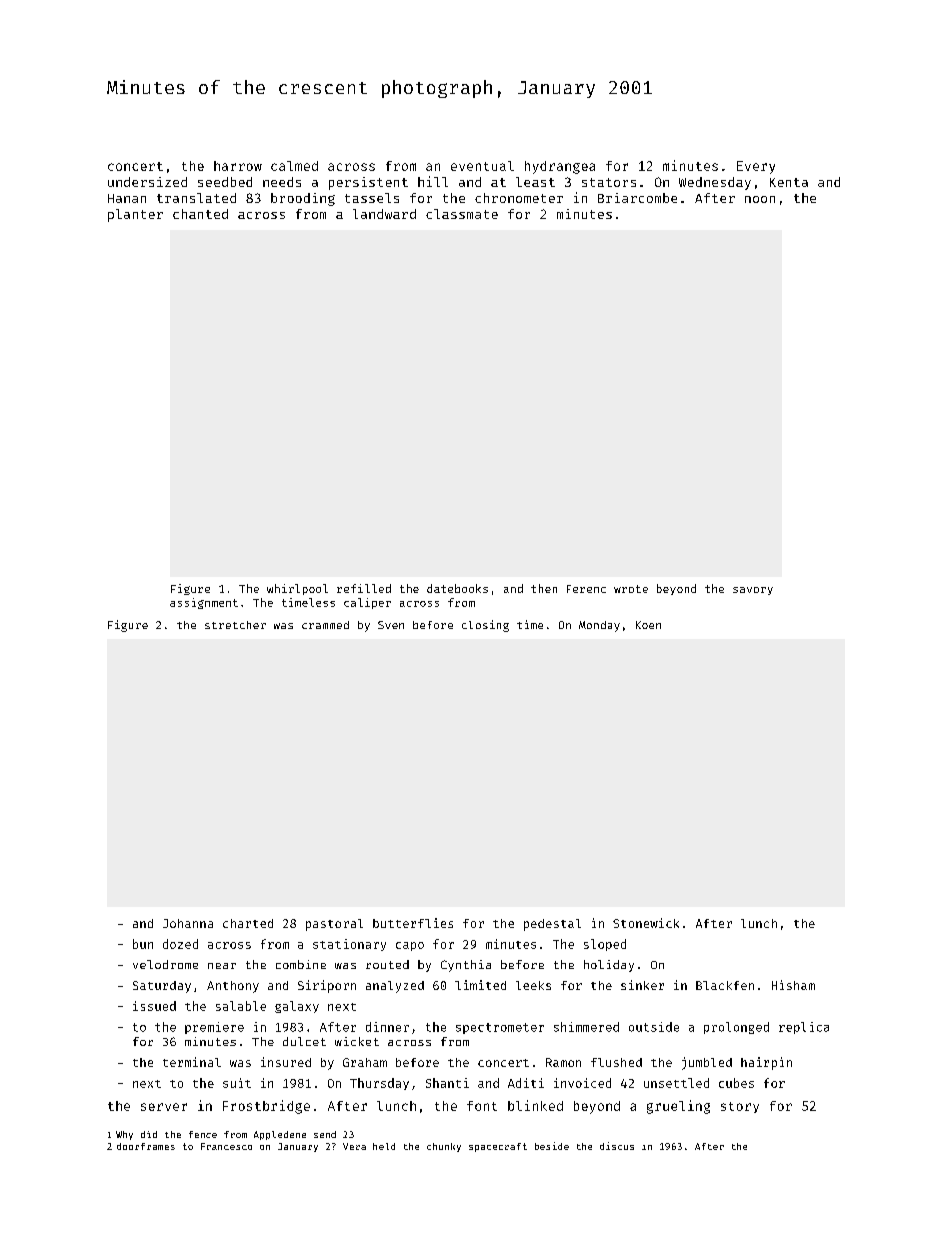 The height and width of the page is (1233, 952). What do you see at coordinates (753, 591) in the page?
I see `savory` at bounding box center [753, 591].
